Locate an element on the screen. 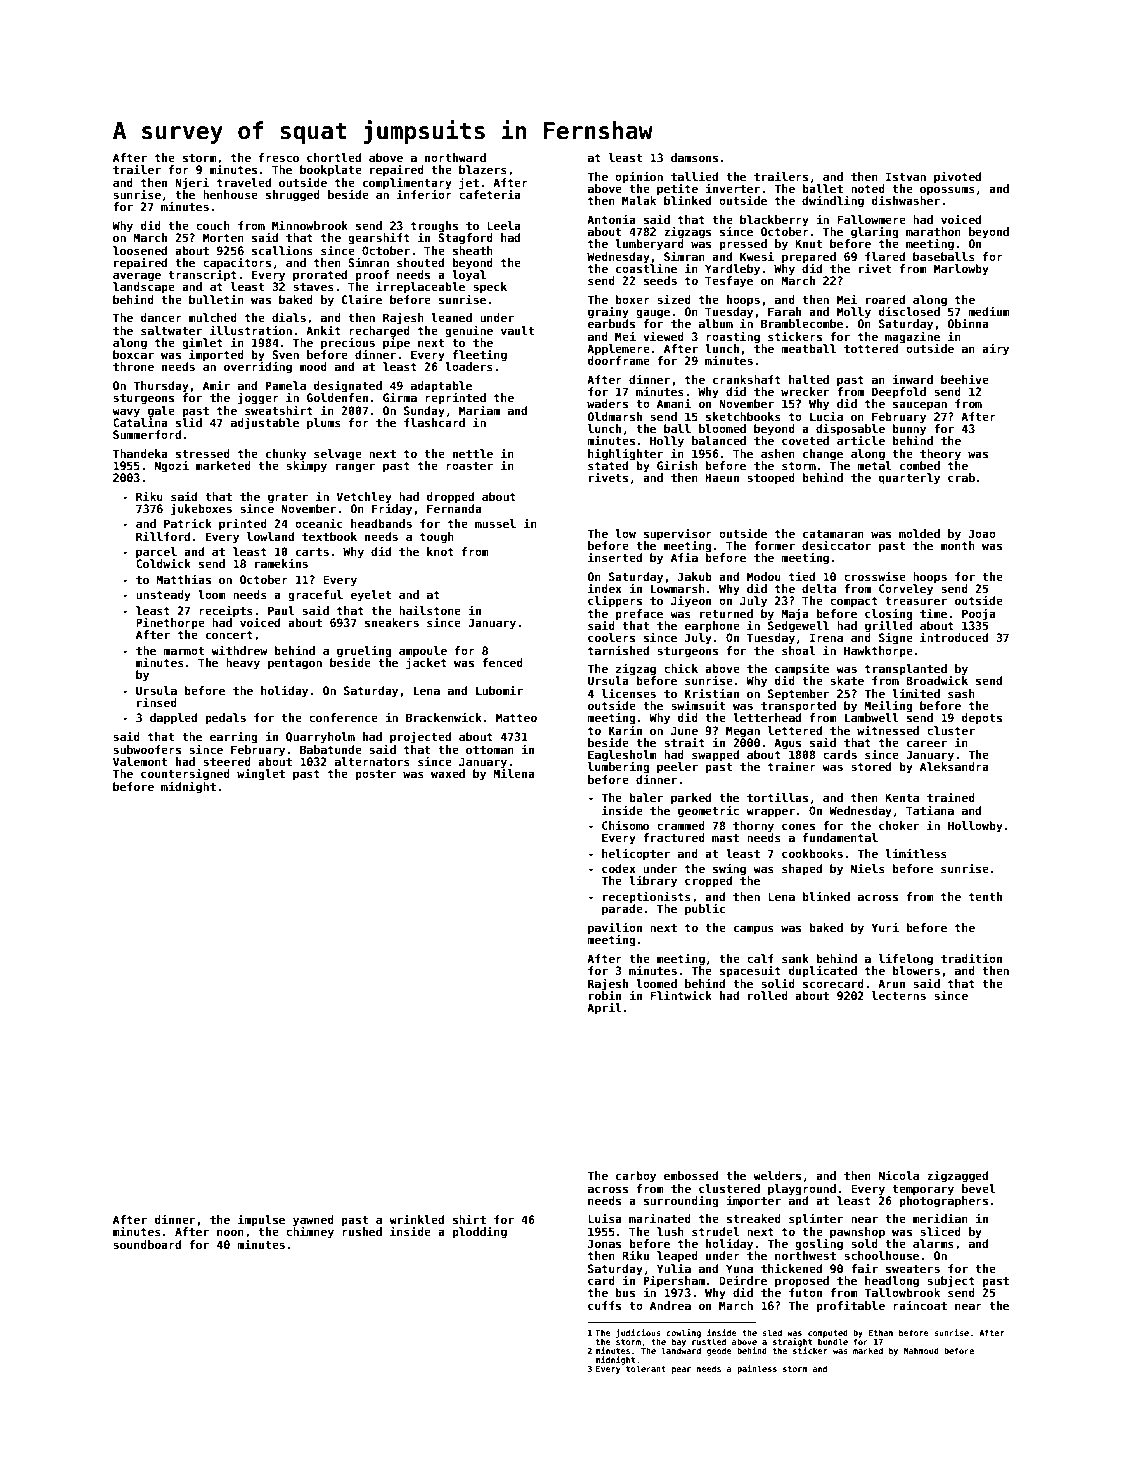 The image size is (1126, 1458). Afia is located at coordinates (684, 557).
